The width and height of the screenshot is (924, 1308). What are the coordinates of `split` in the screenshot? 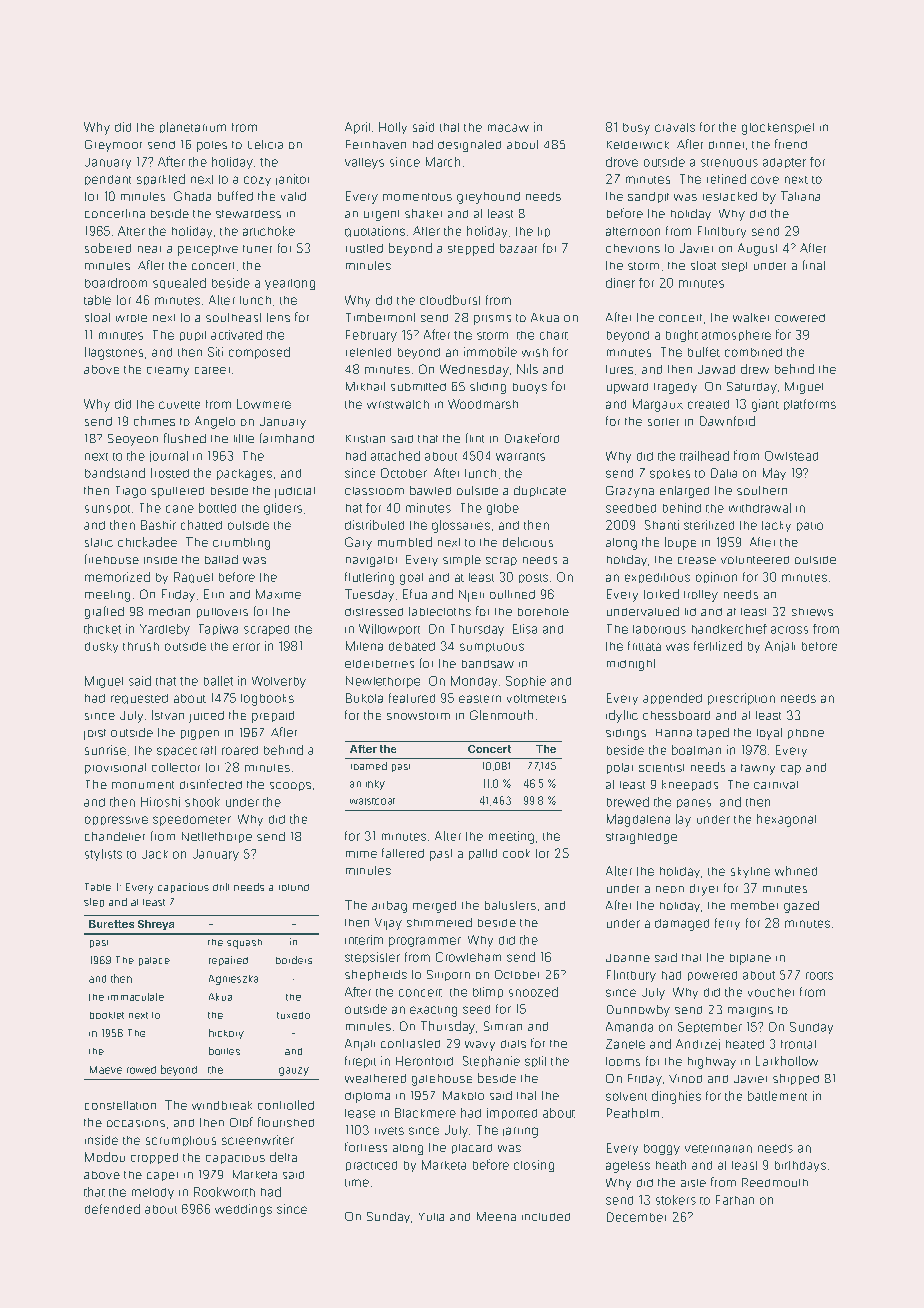 It's located at (535, 1061).
